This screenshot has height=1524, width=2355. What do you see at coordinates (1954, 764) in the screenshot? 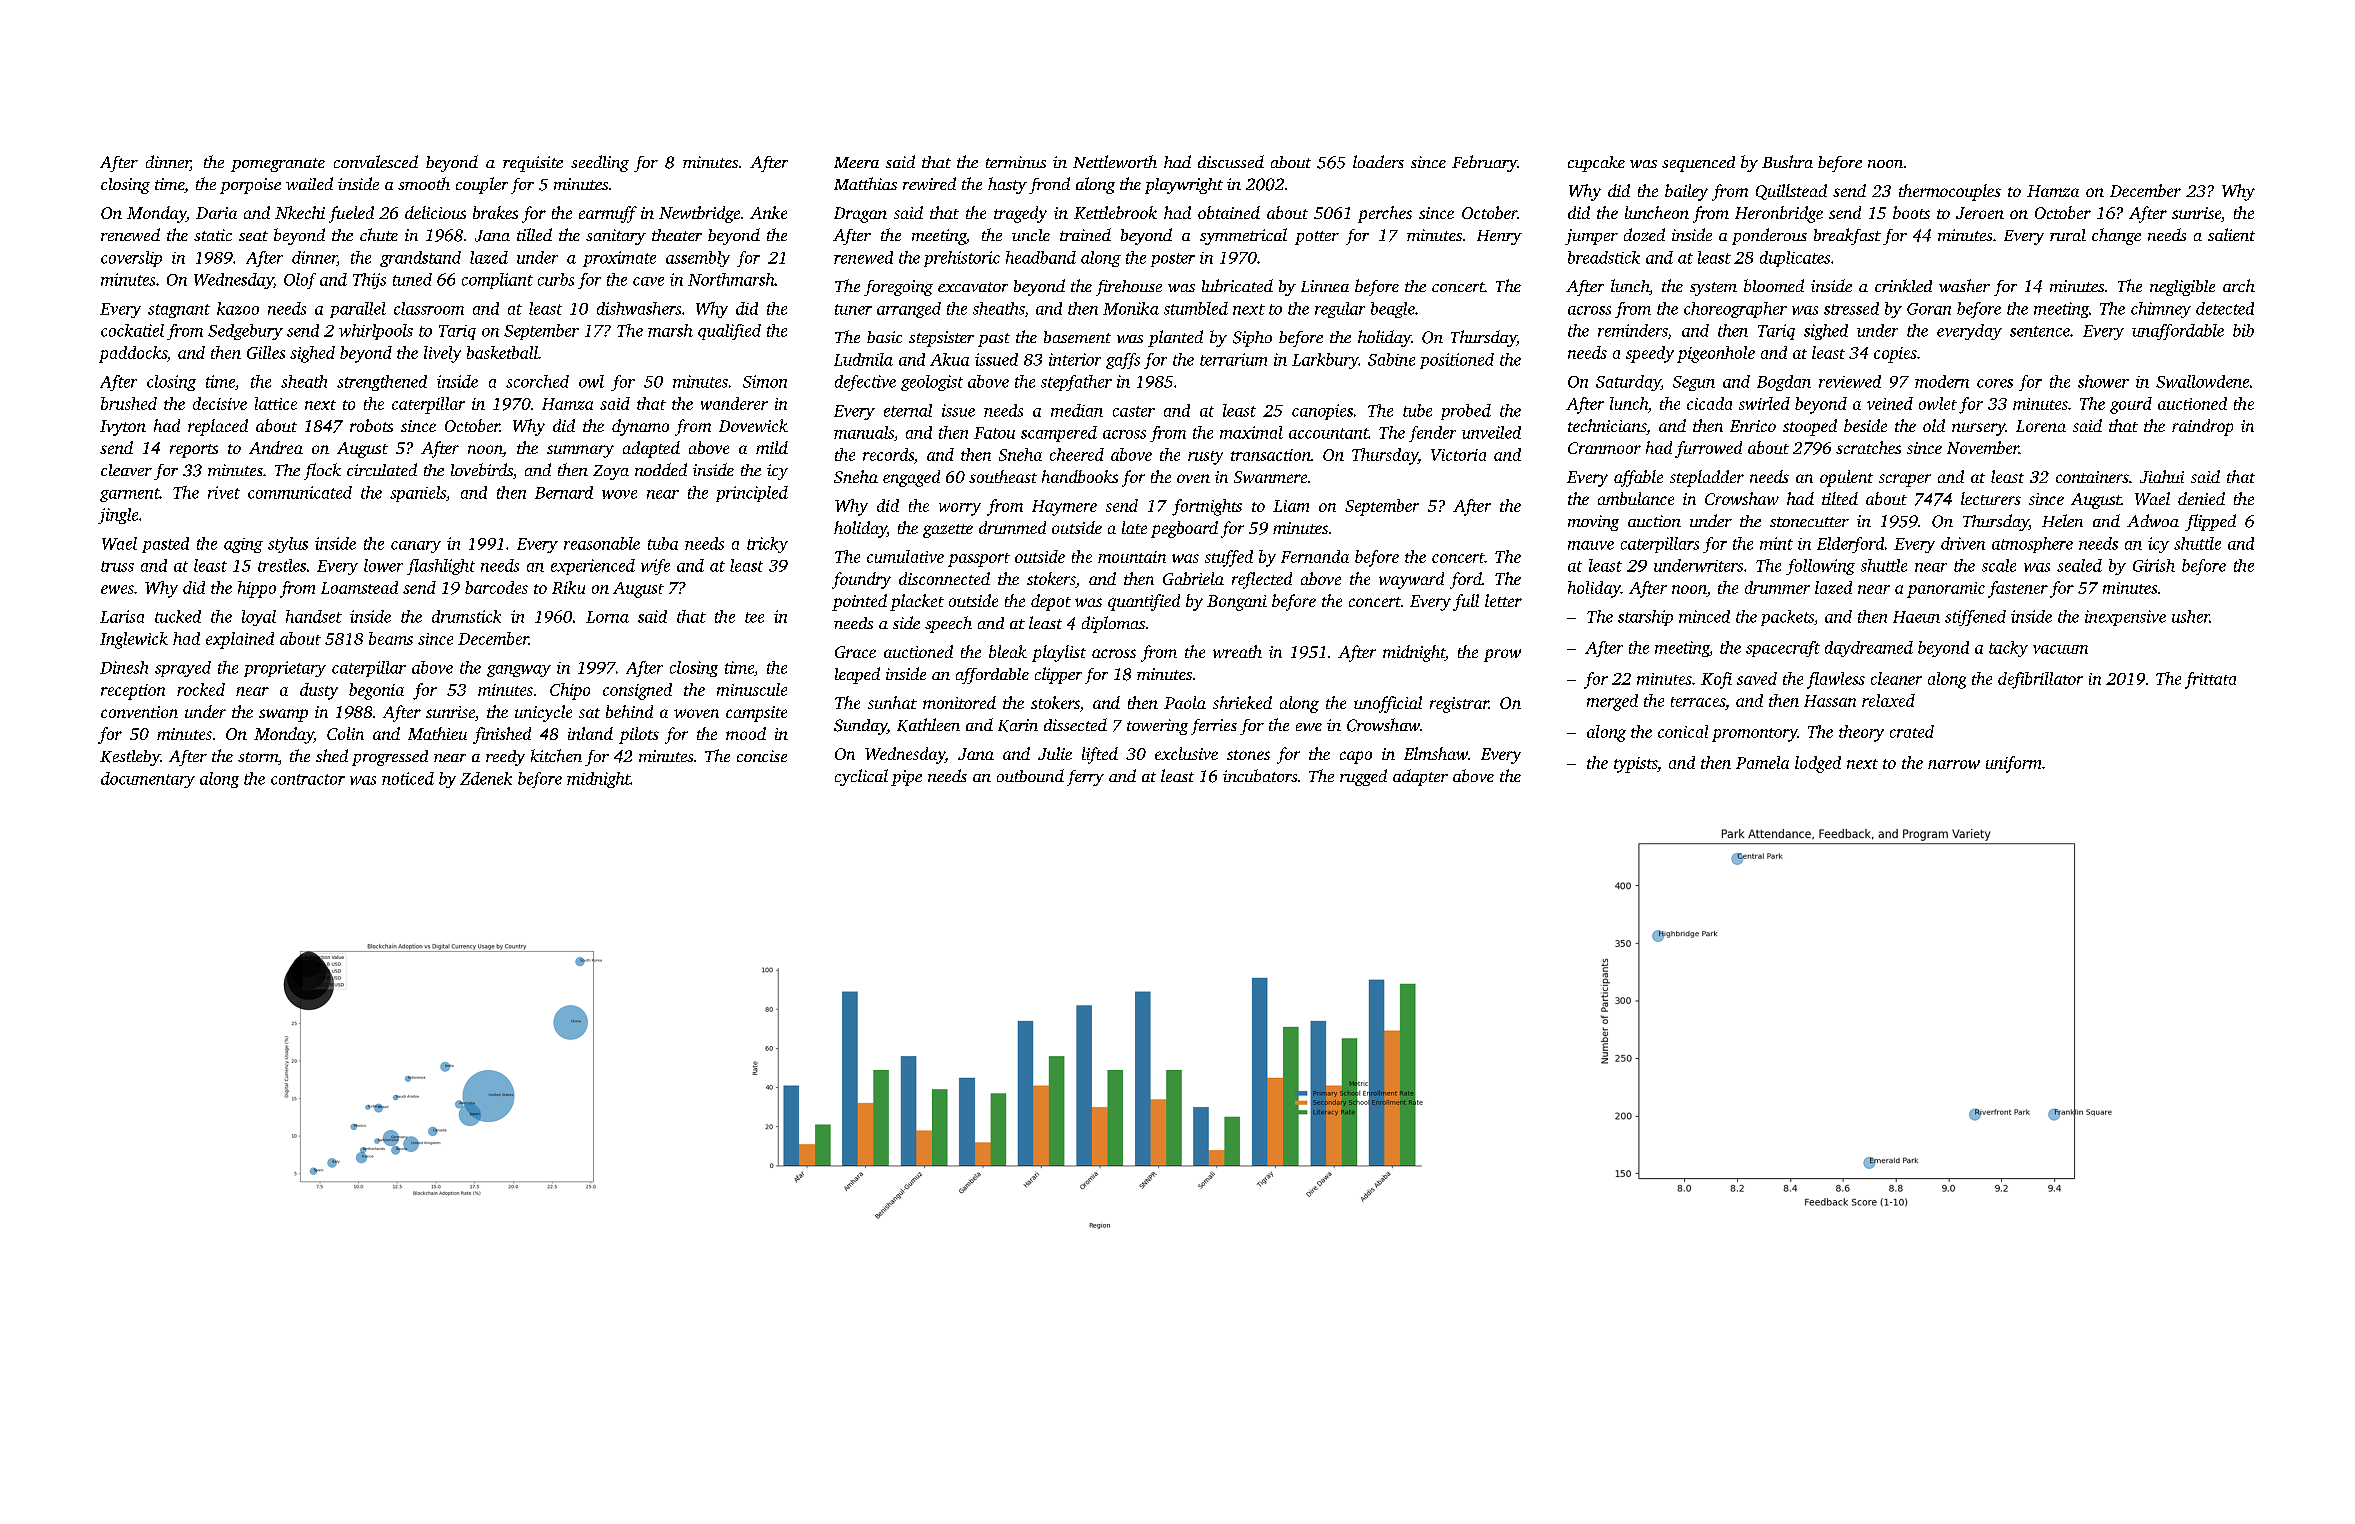
I see `narrow` at bounding box center [1954, 764].
